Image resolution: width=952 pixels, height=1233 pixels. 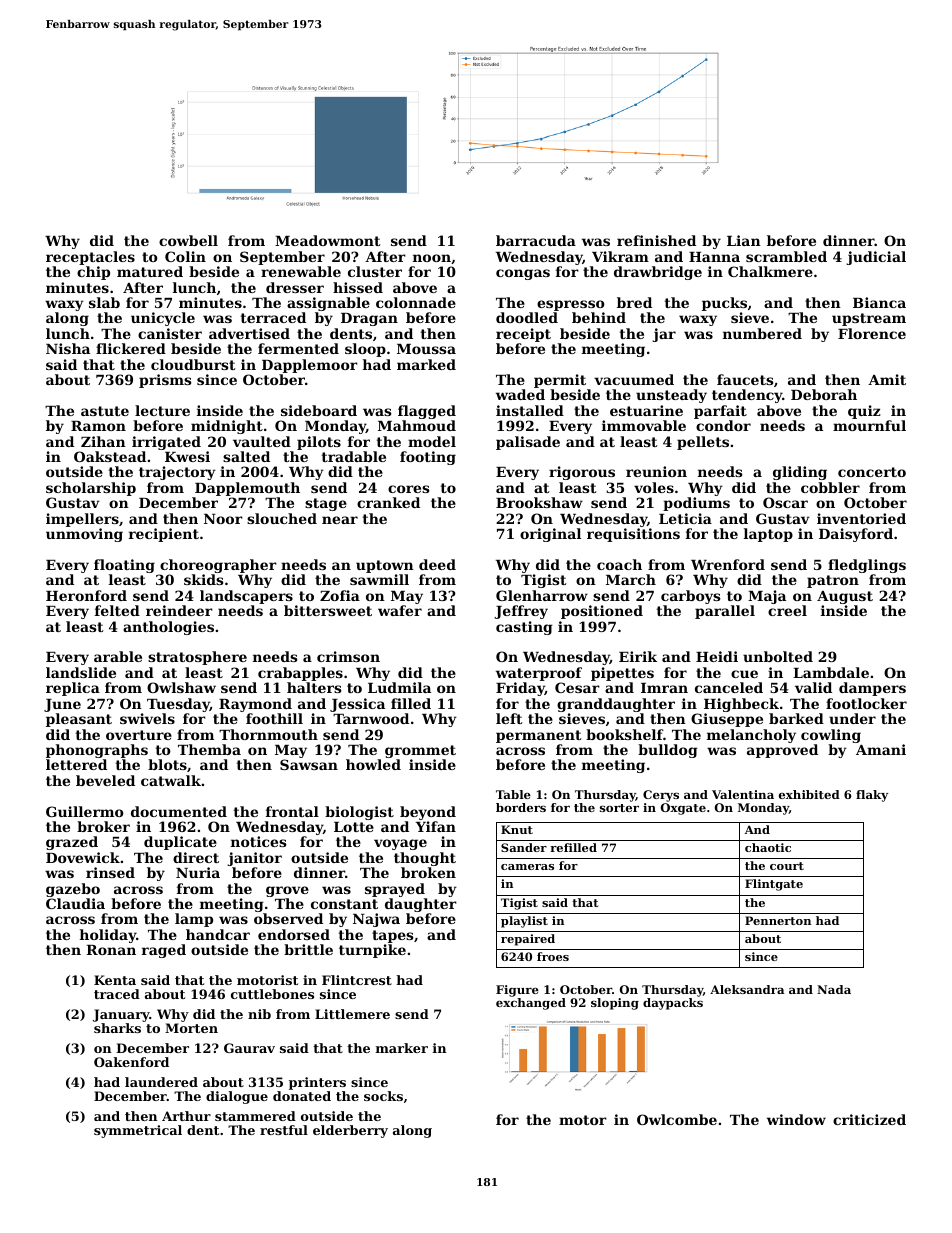 I want to click on Owlcombe, so click(x=677, y=1119).
